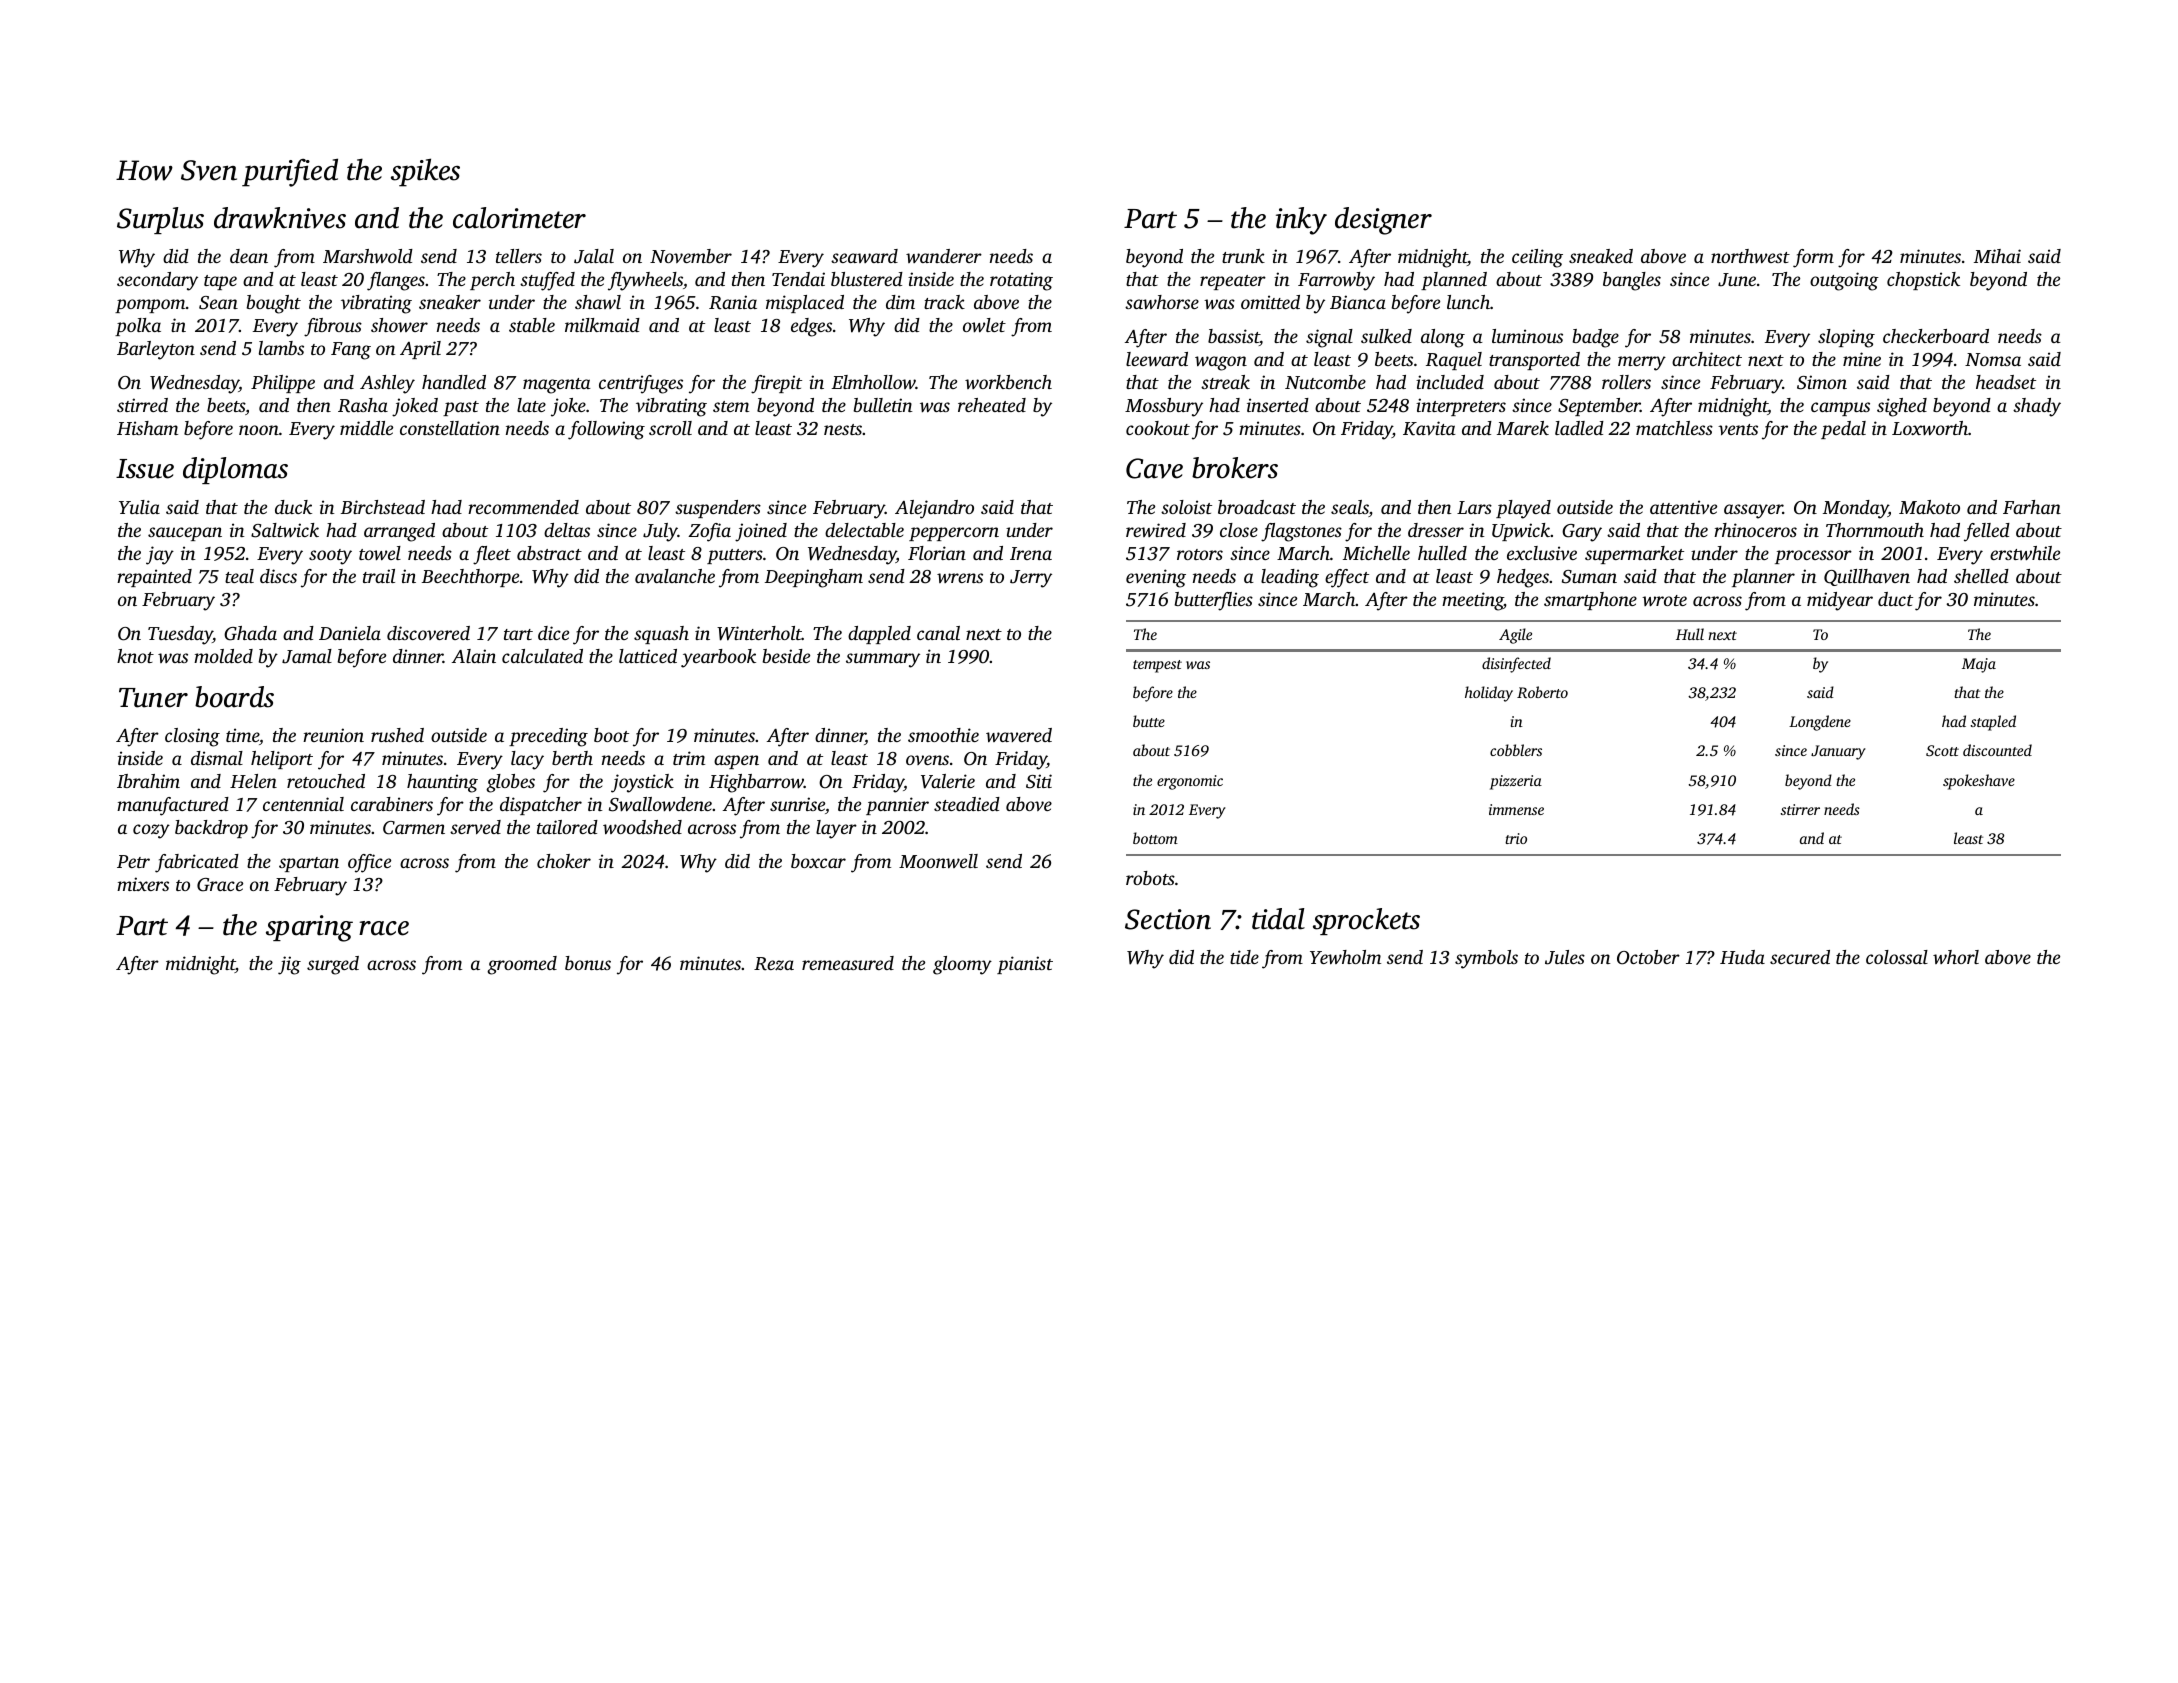 The height and width of the screenshot is (1683, 2178). Describe the element at coordinates (283, 384) in the screenshot. I see `Philippe` at that location.
